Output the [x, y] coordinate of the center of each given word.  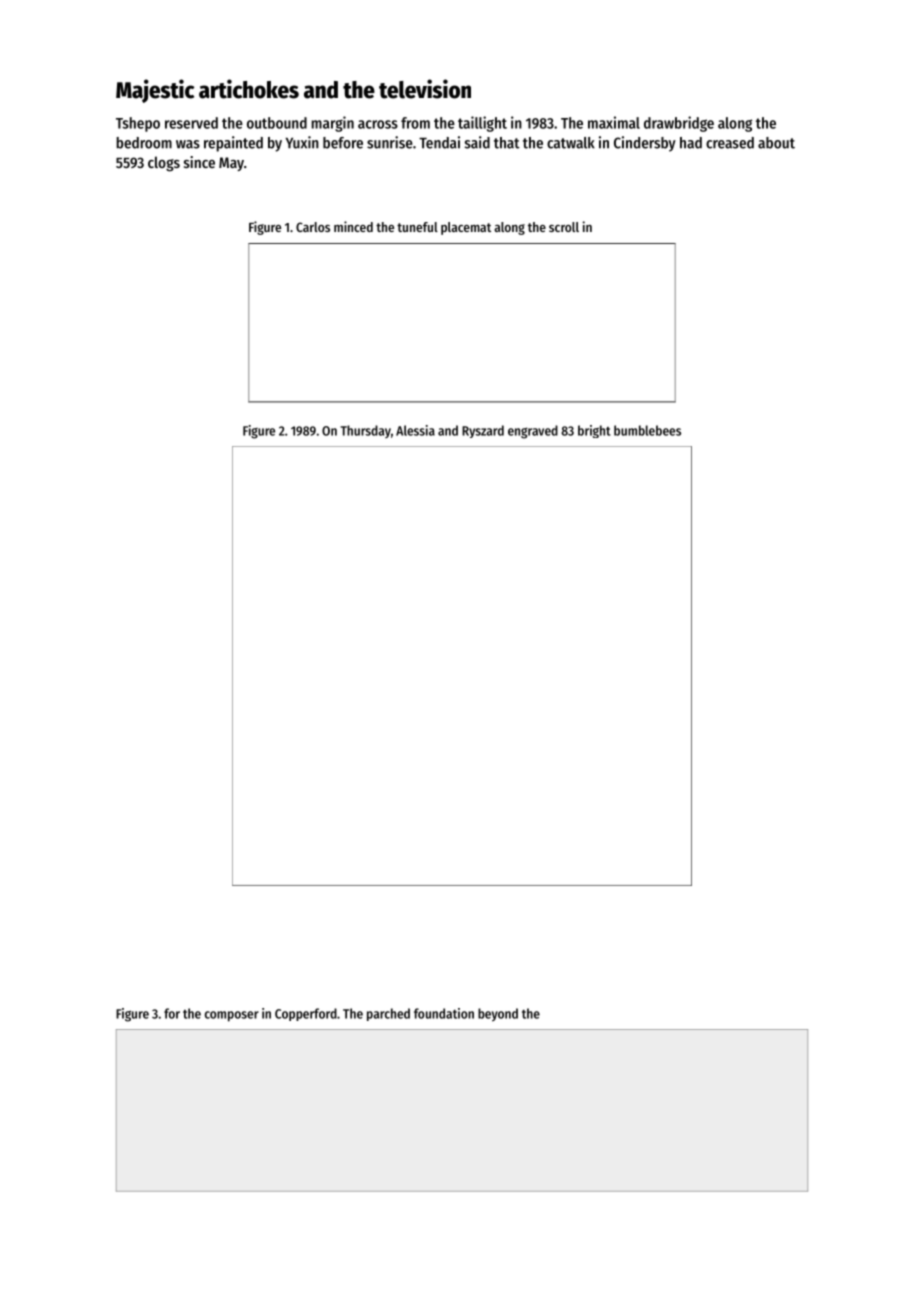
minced [353, 226]
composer [232, 1016]
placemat [466, 228]
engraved [533, 432]
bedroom [144, 143]
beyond [498, 1015]
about [776, 143]
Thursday [365, 431]
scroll [564, 227]
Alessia [415, 430]
